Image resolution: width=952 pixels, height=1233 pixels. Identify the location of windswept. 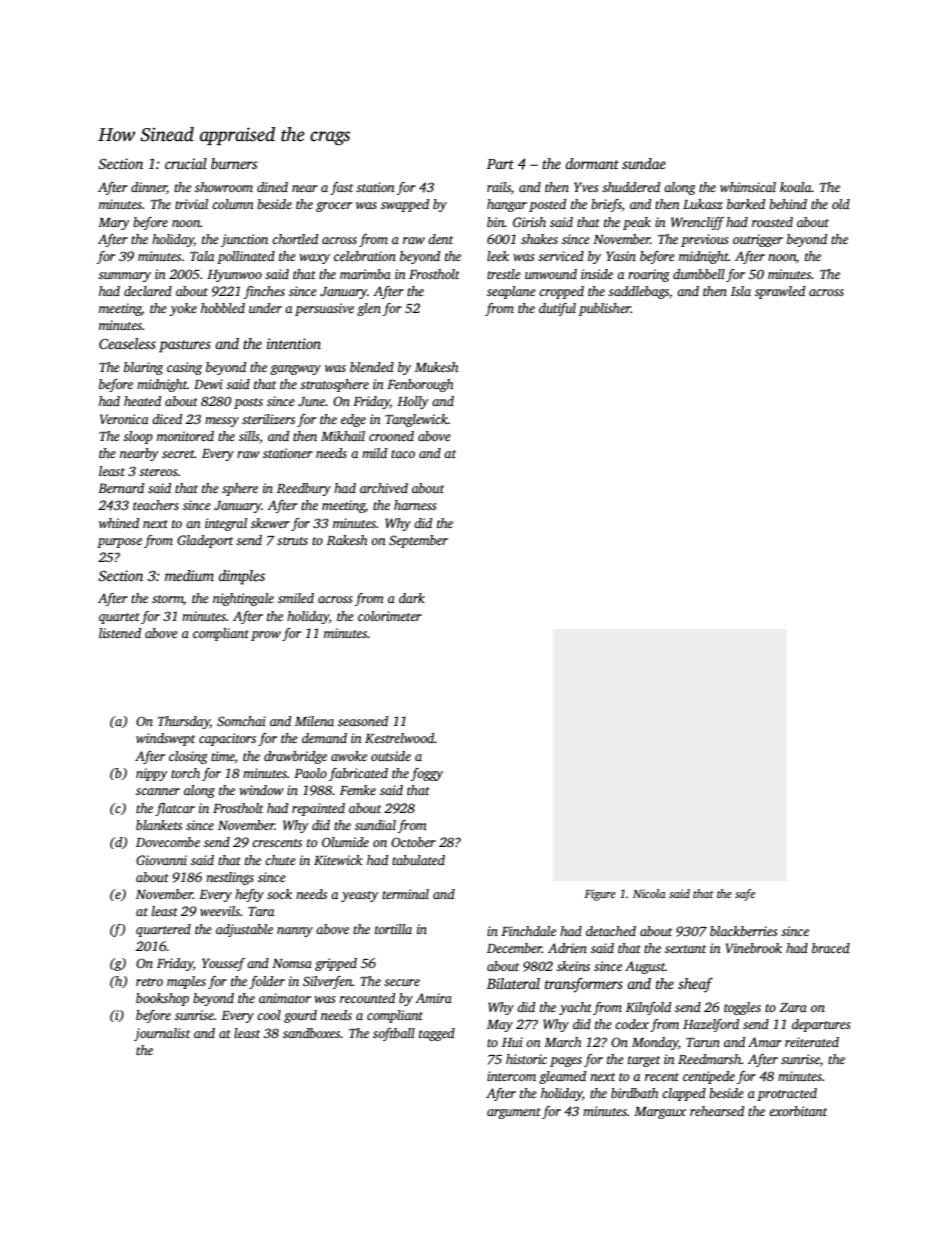
(165, 739).
